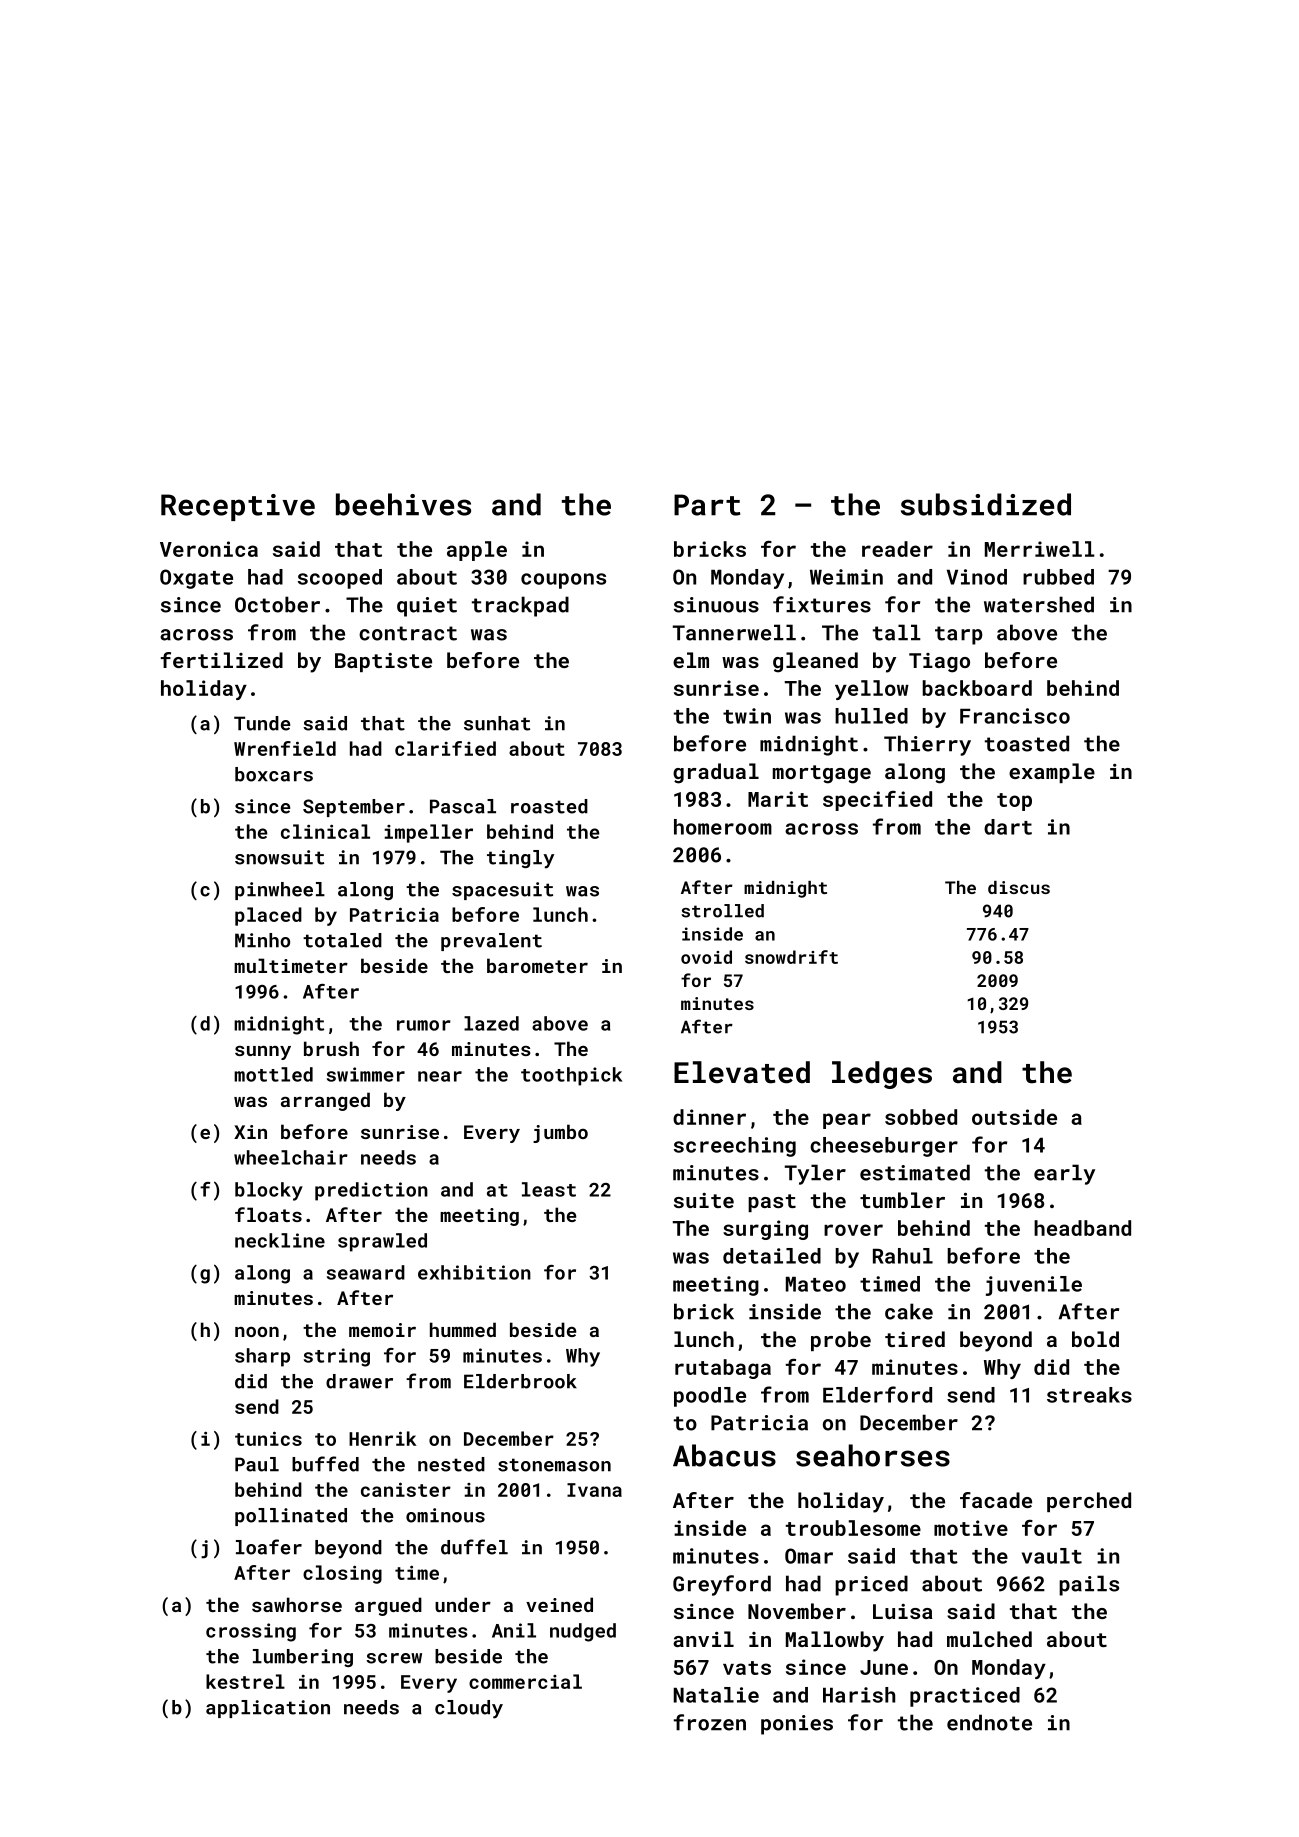 The image size is (1299, 1837). What do you see at coordinates (897, 549) in the screenshot?
I see `reader` at bounding box center [897, 549].
